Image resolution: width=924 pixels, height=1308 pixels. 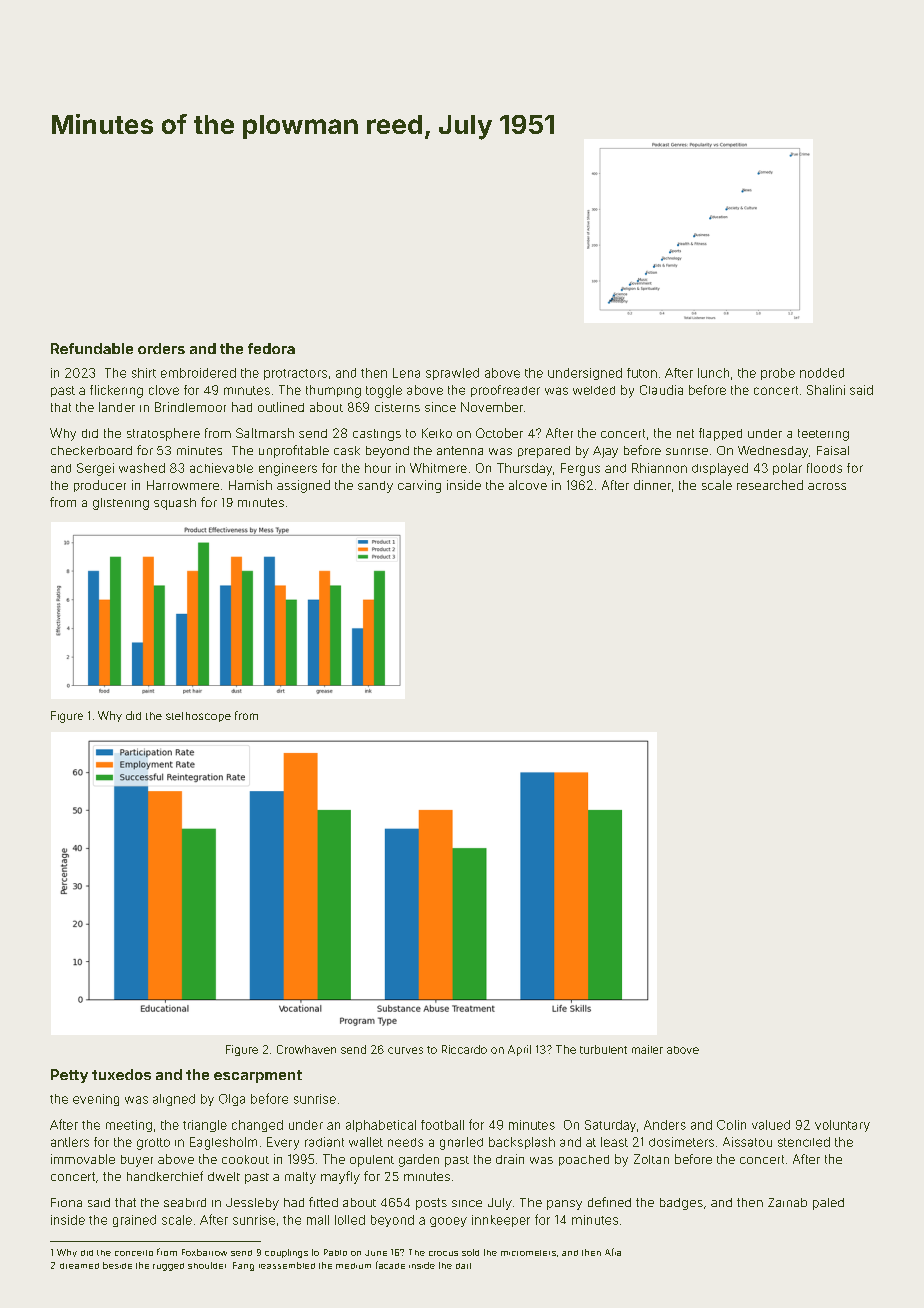 What do you see at coordinates (528, 485) in the document?
I see `alcove` at bounding box center [528, 485].
